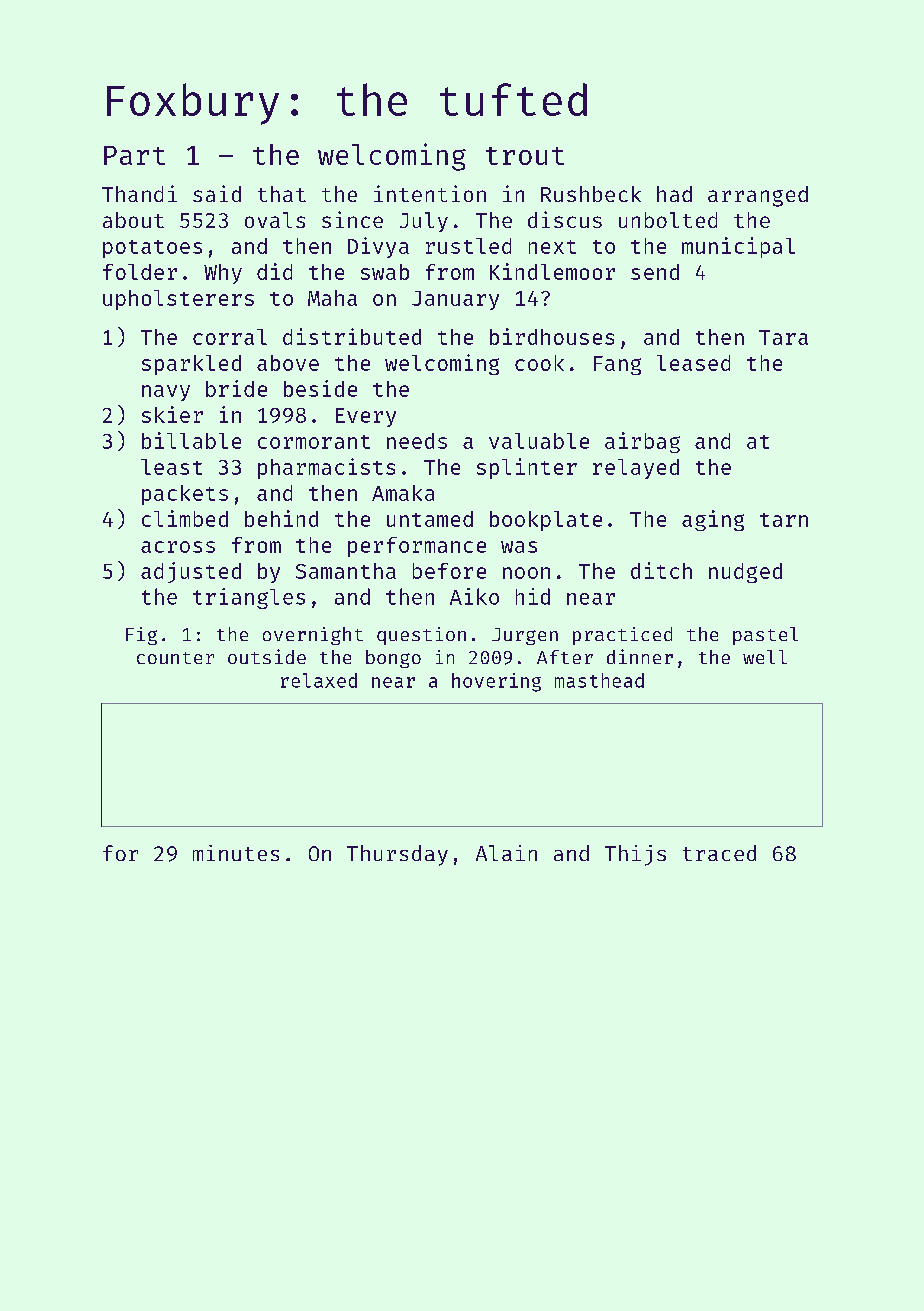 This document has width=924, height=1311. Describe the element at coordinates (765, 657) in the document. I see `well` at that location.
